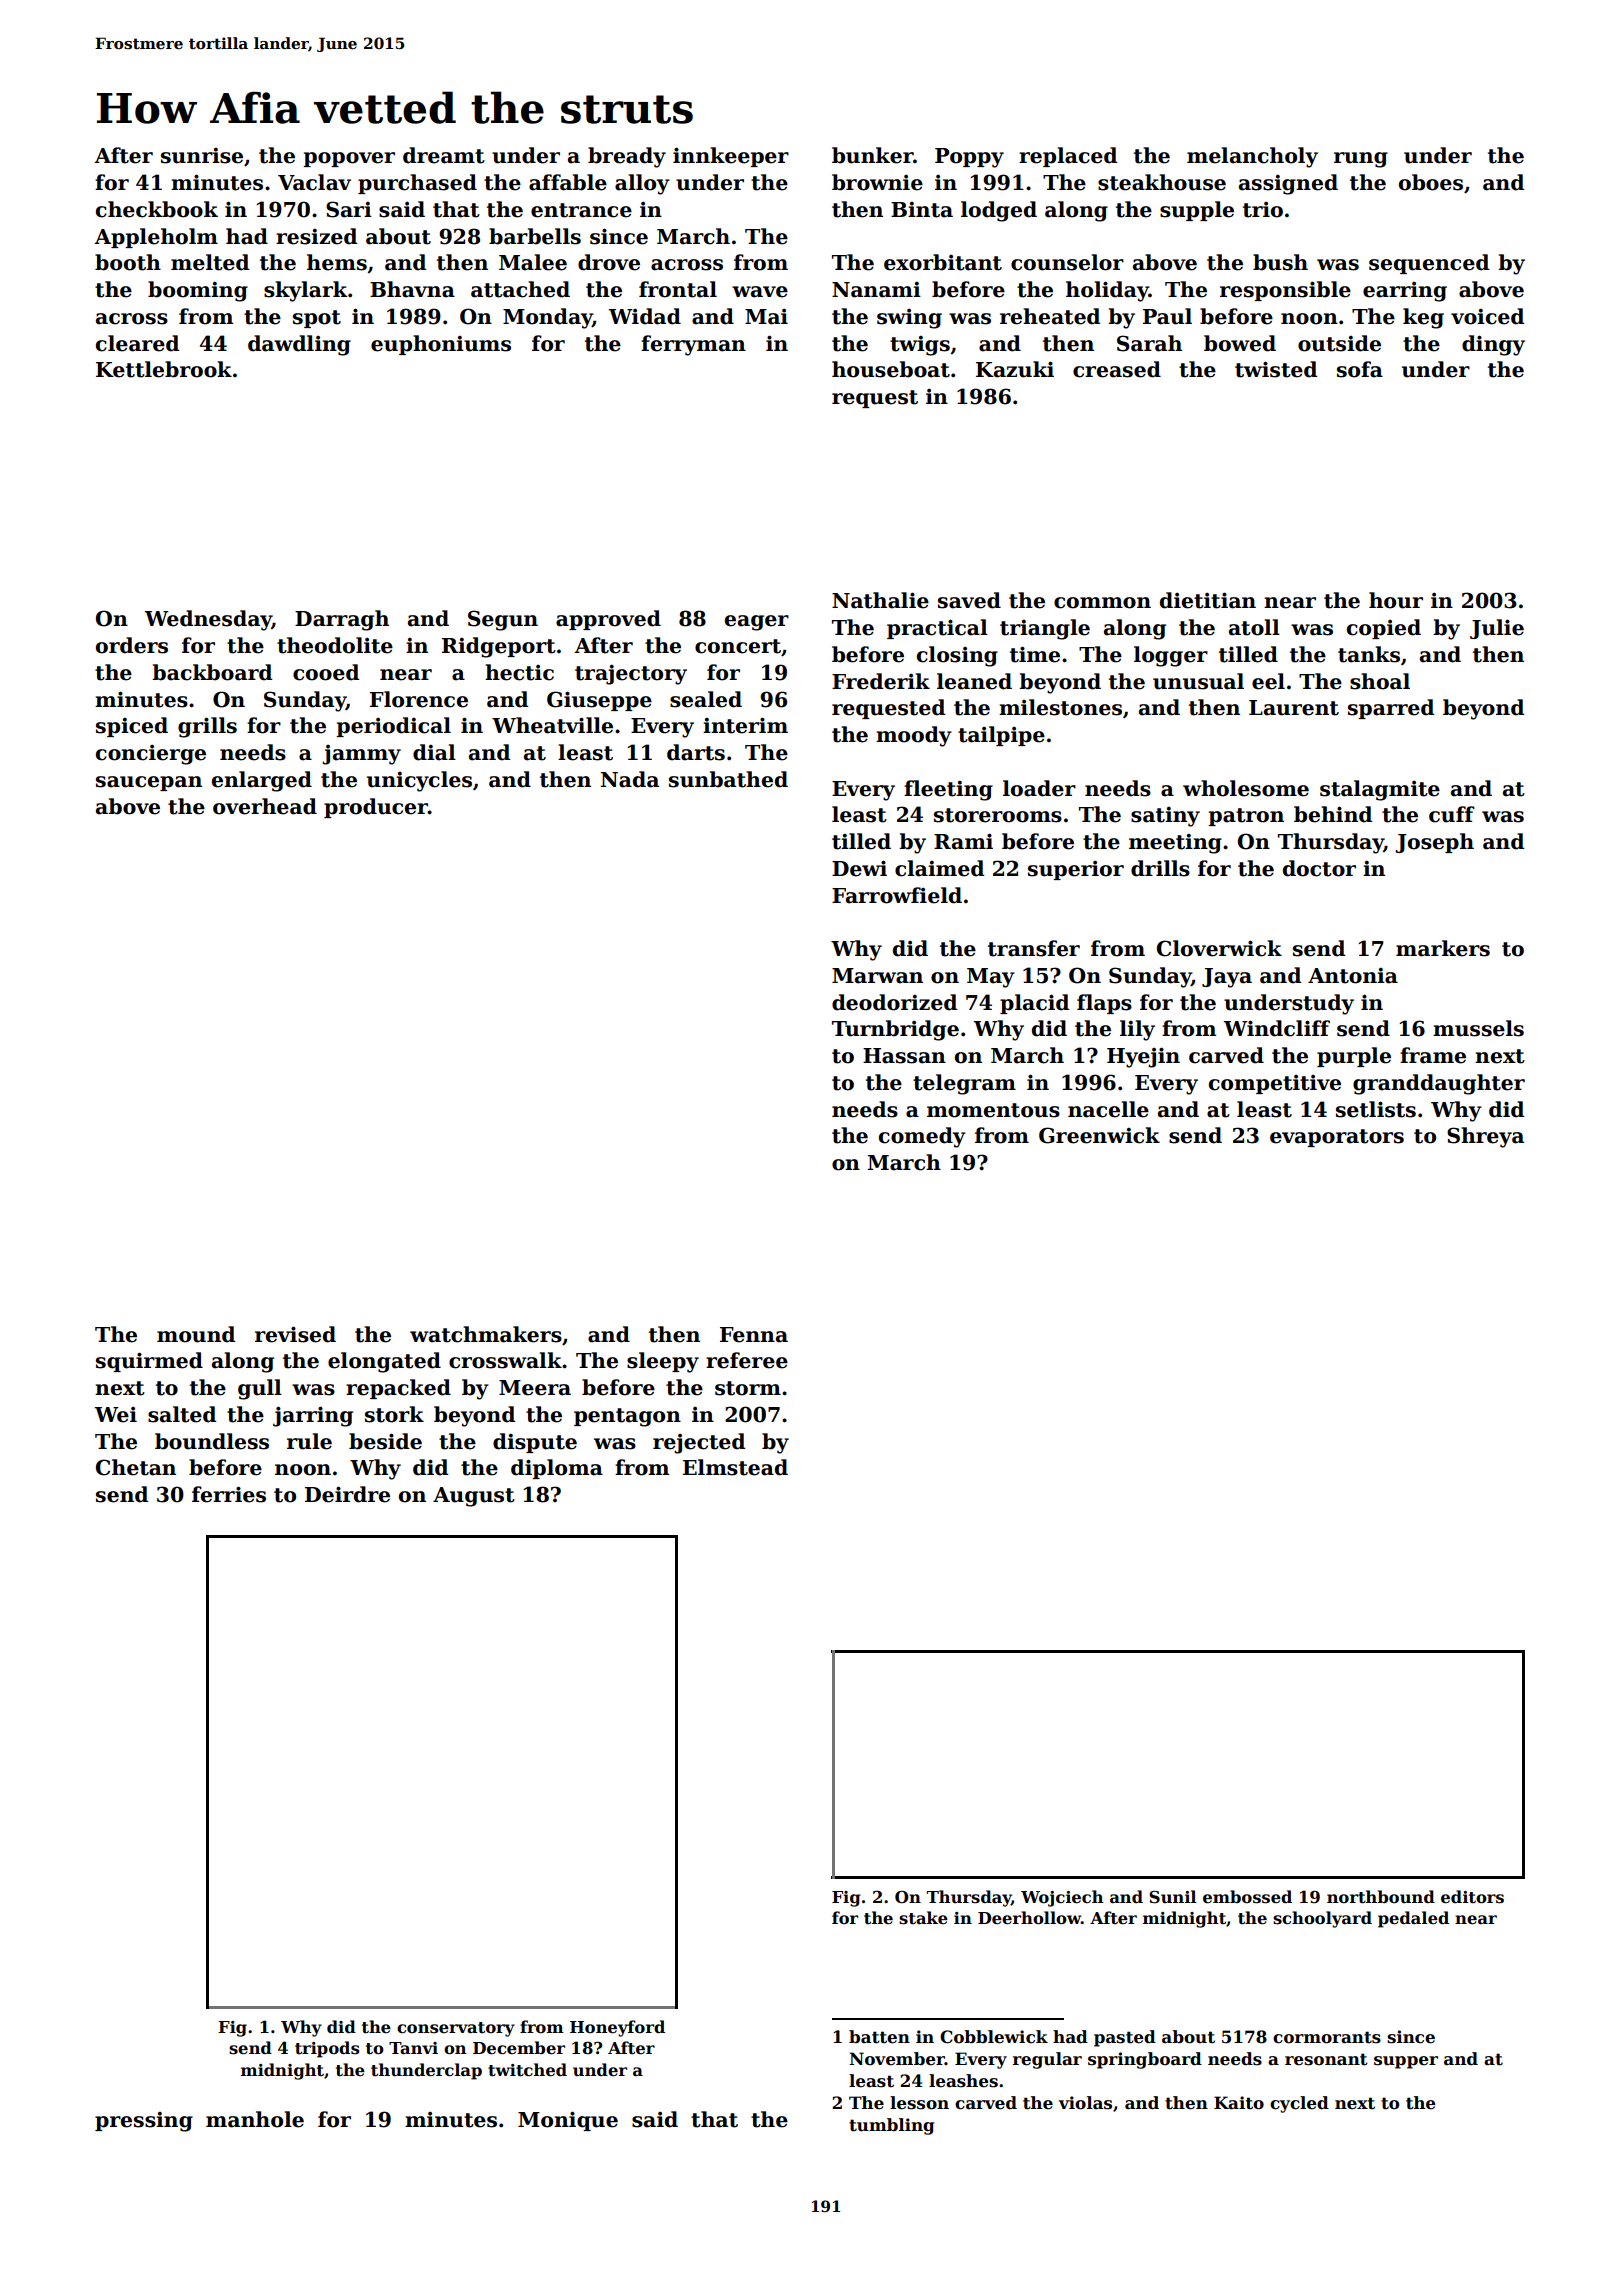 This screenshot has height=2292, width=1620. I want to click on ferries, so click(229, 1494).
